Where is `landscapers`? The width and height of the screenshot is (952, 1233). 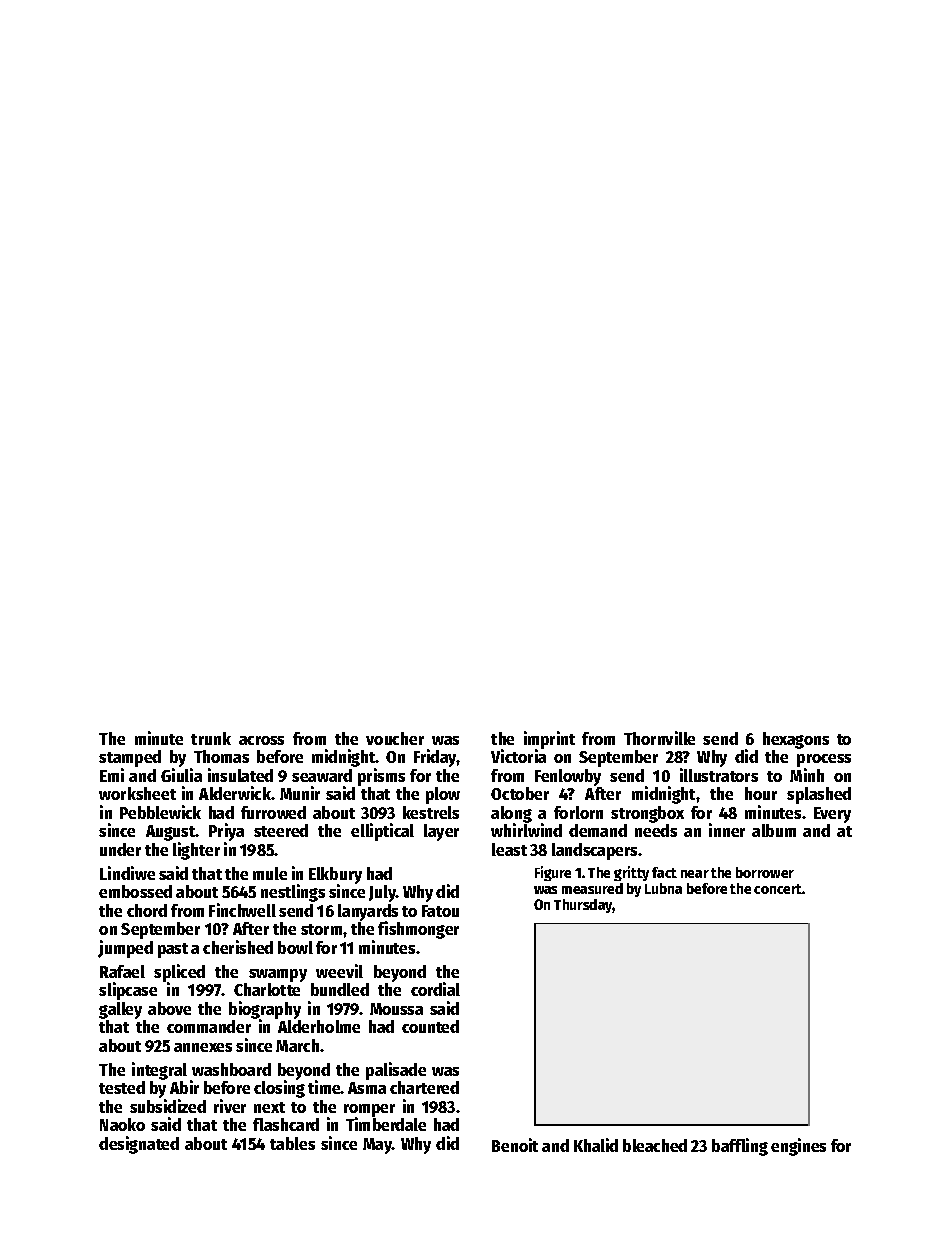
landscapers is located at coordinates (594, 851).
